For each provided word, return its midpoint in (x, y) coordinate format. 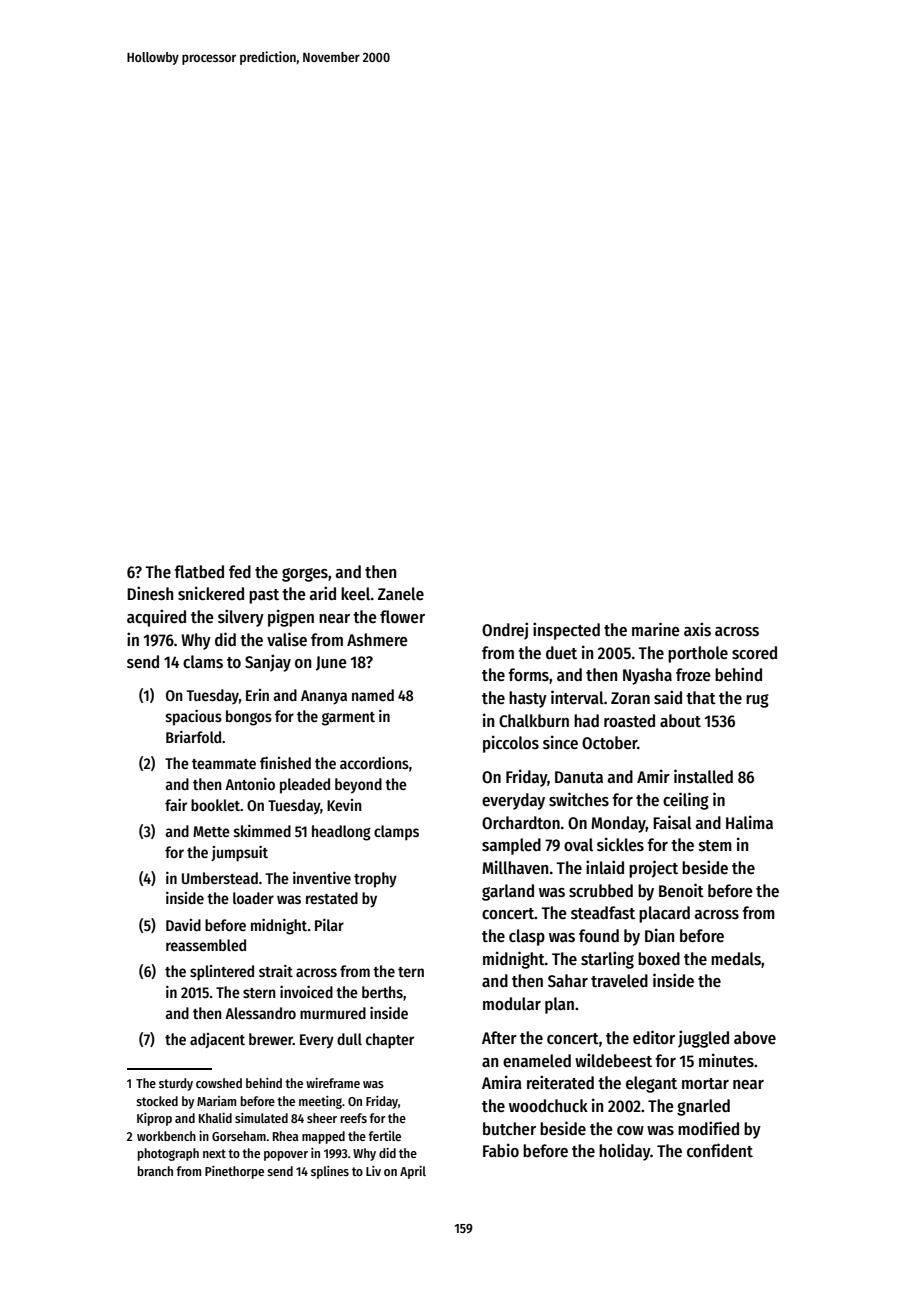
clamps (396, 833)
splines (330, 1172)
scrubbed (601, 891)
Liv (373, 1171)
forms (528, 675)
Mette (211, 831)
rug (757, 701)
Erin (257, 695)
